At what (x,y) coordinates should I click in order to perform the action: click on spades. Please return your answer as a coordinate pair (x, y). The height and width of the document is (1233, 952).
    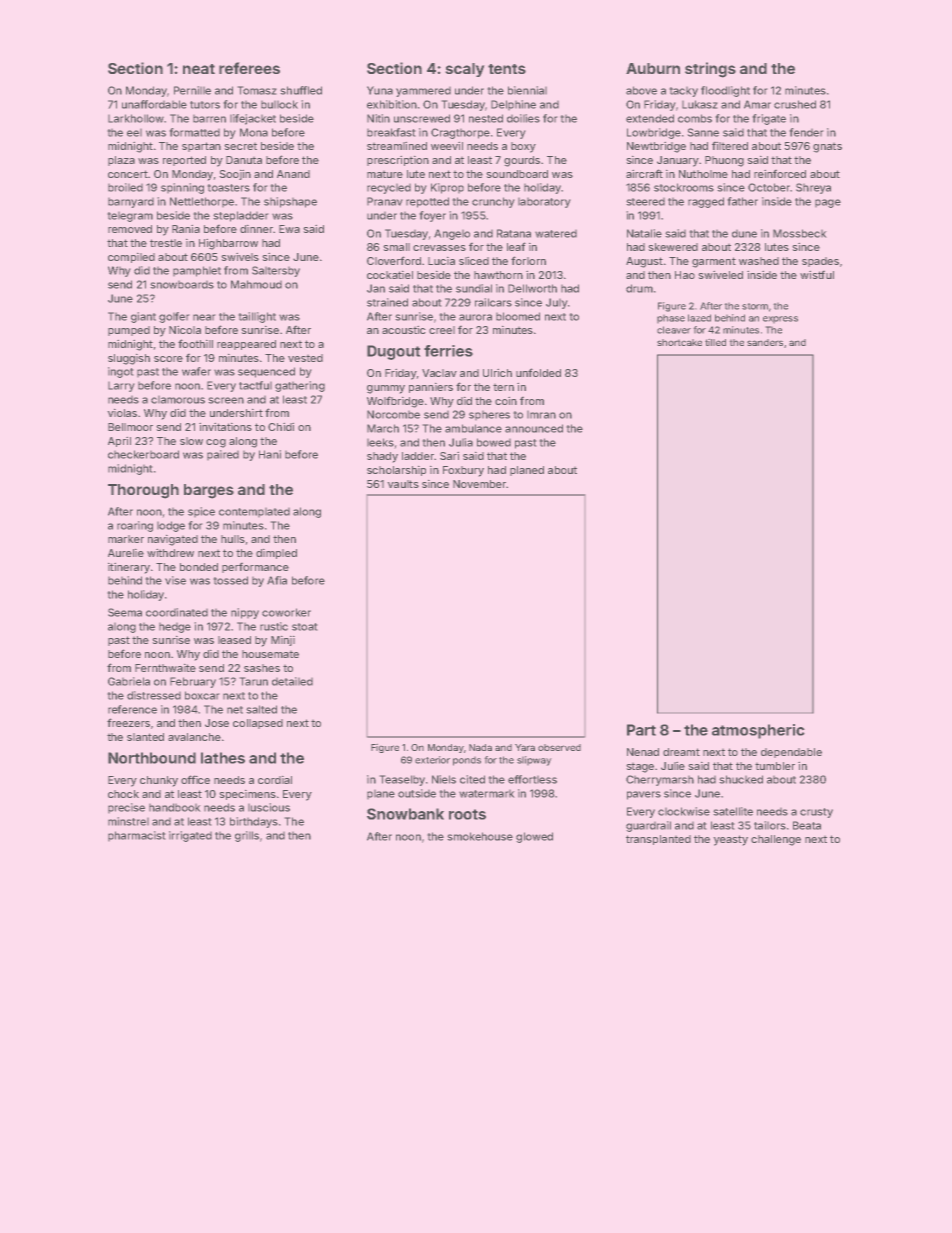
    Looking at the image, I should click on (820, 262).
